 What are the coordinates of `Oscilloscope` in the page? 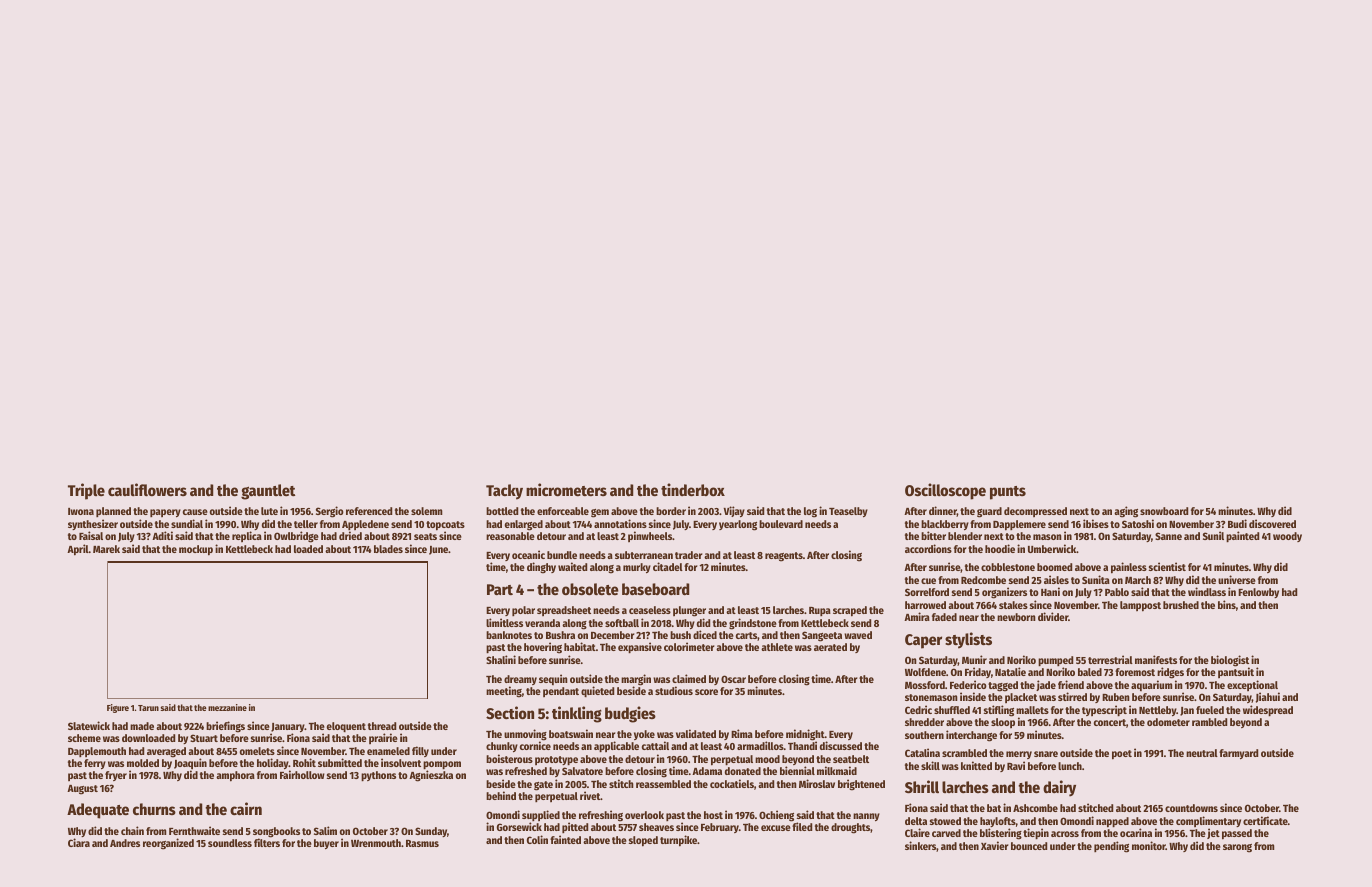 It's located at (945, 491).
